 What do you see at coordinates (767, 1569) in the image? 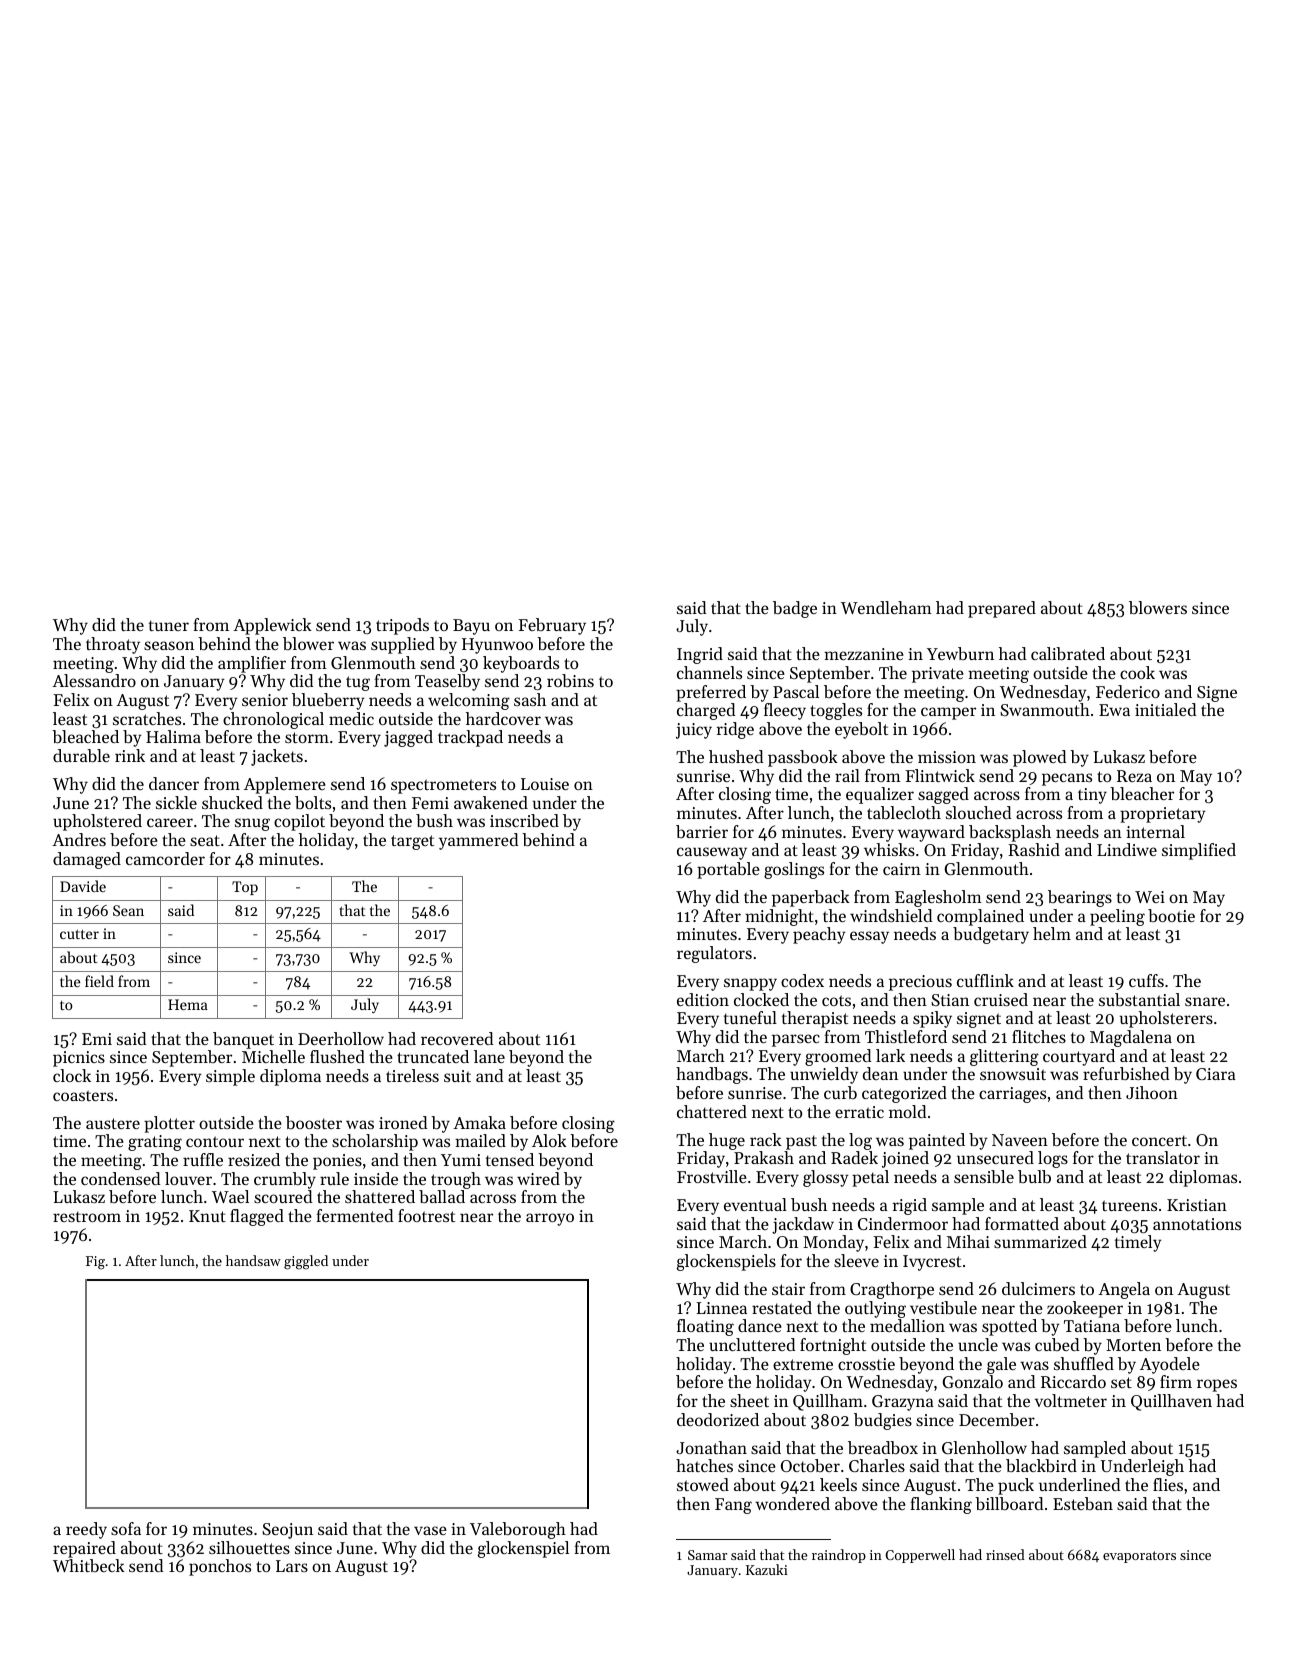
I see `Kazuki` at bounding box center [767, 1569].
